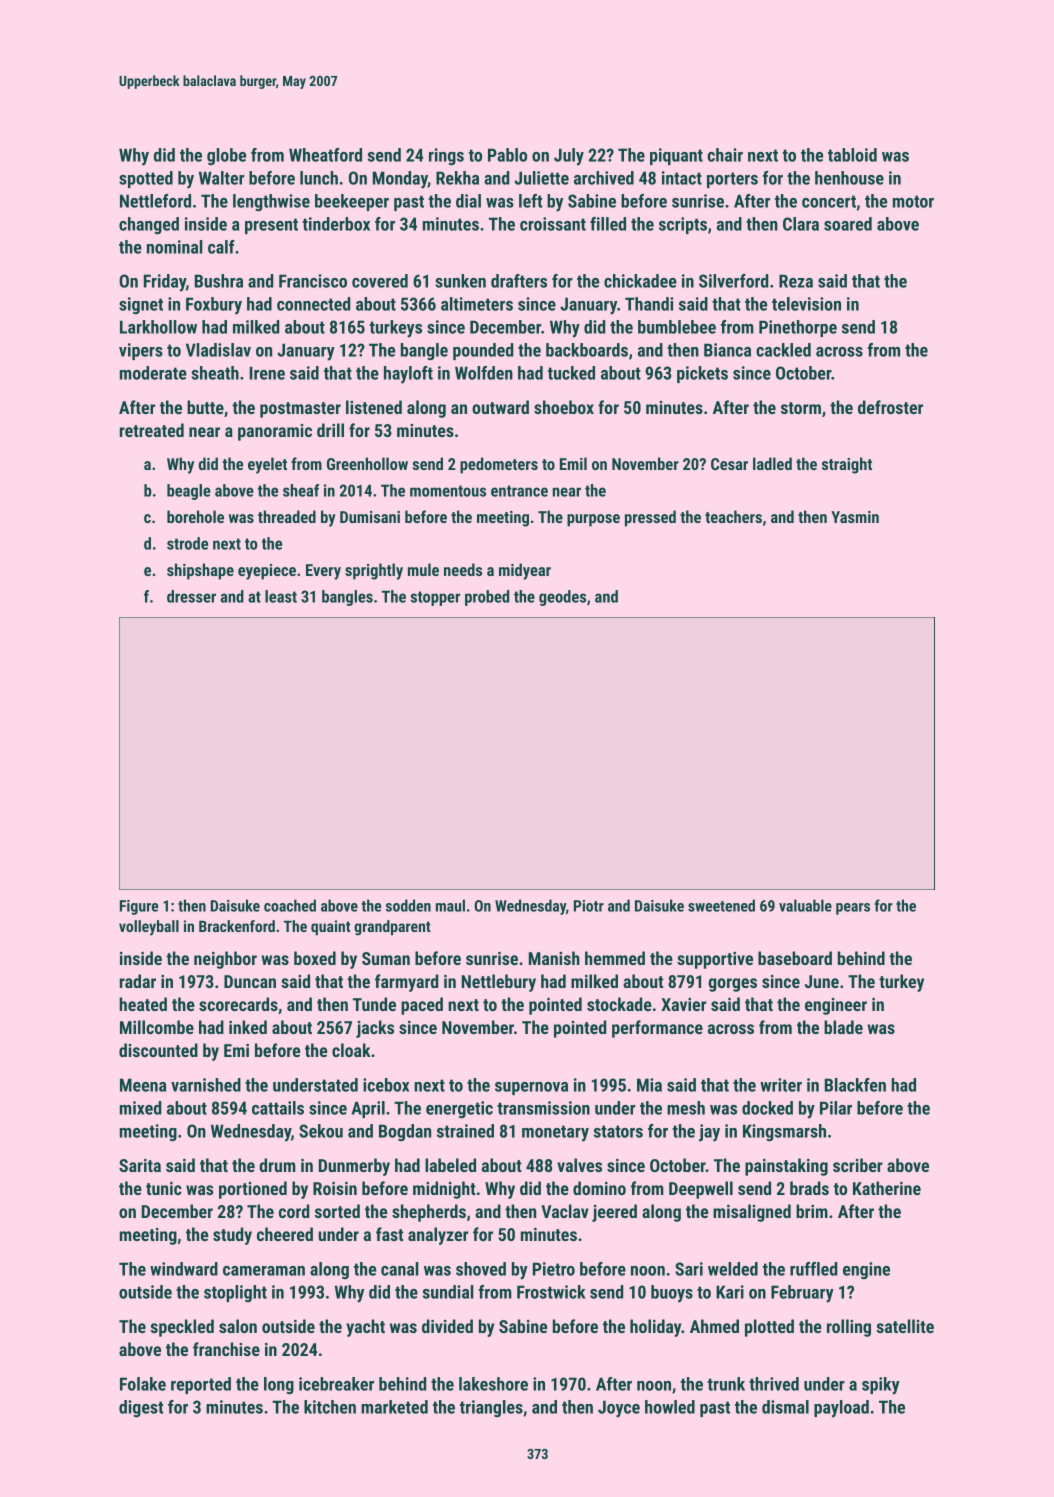  What do you see at coordinates (330, 1407) in the screenshot?
I see `kitchen` at bounding box center [330, 1407].
